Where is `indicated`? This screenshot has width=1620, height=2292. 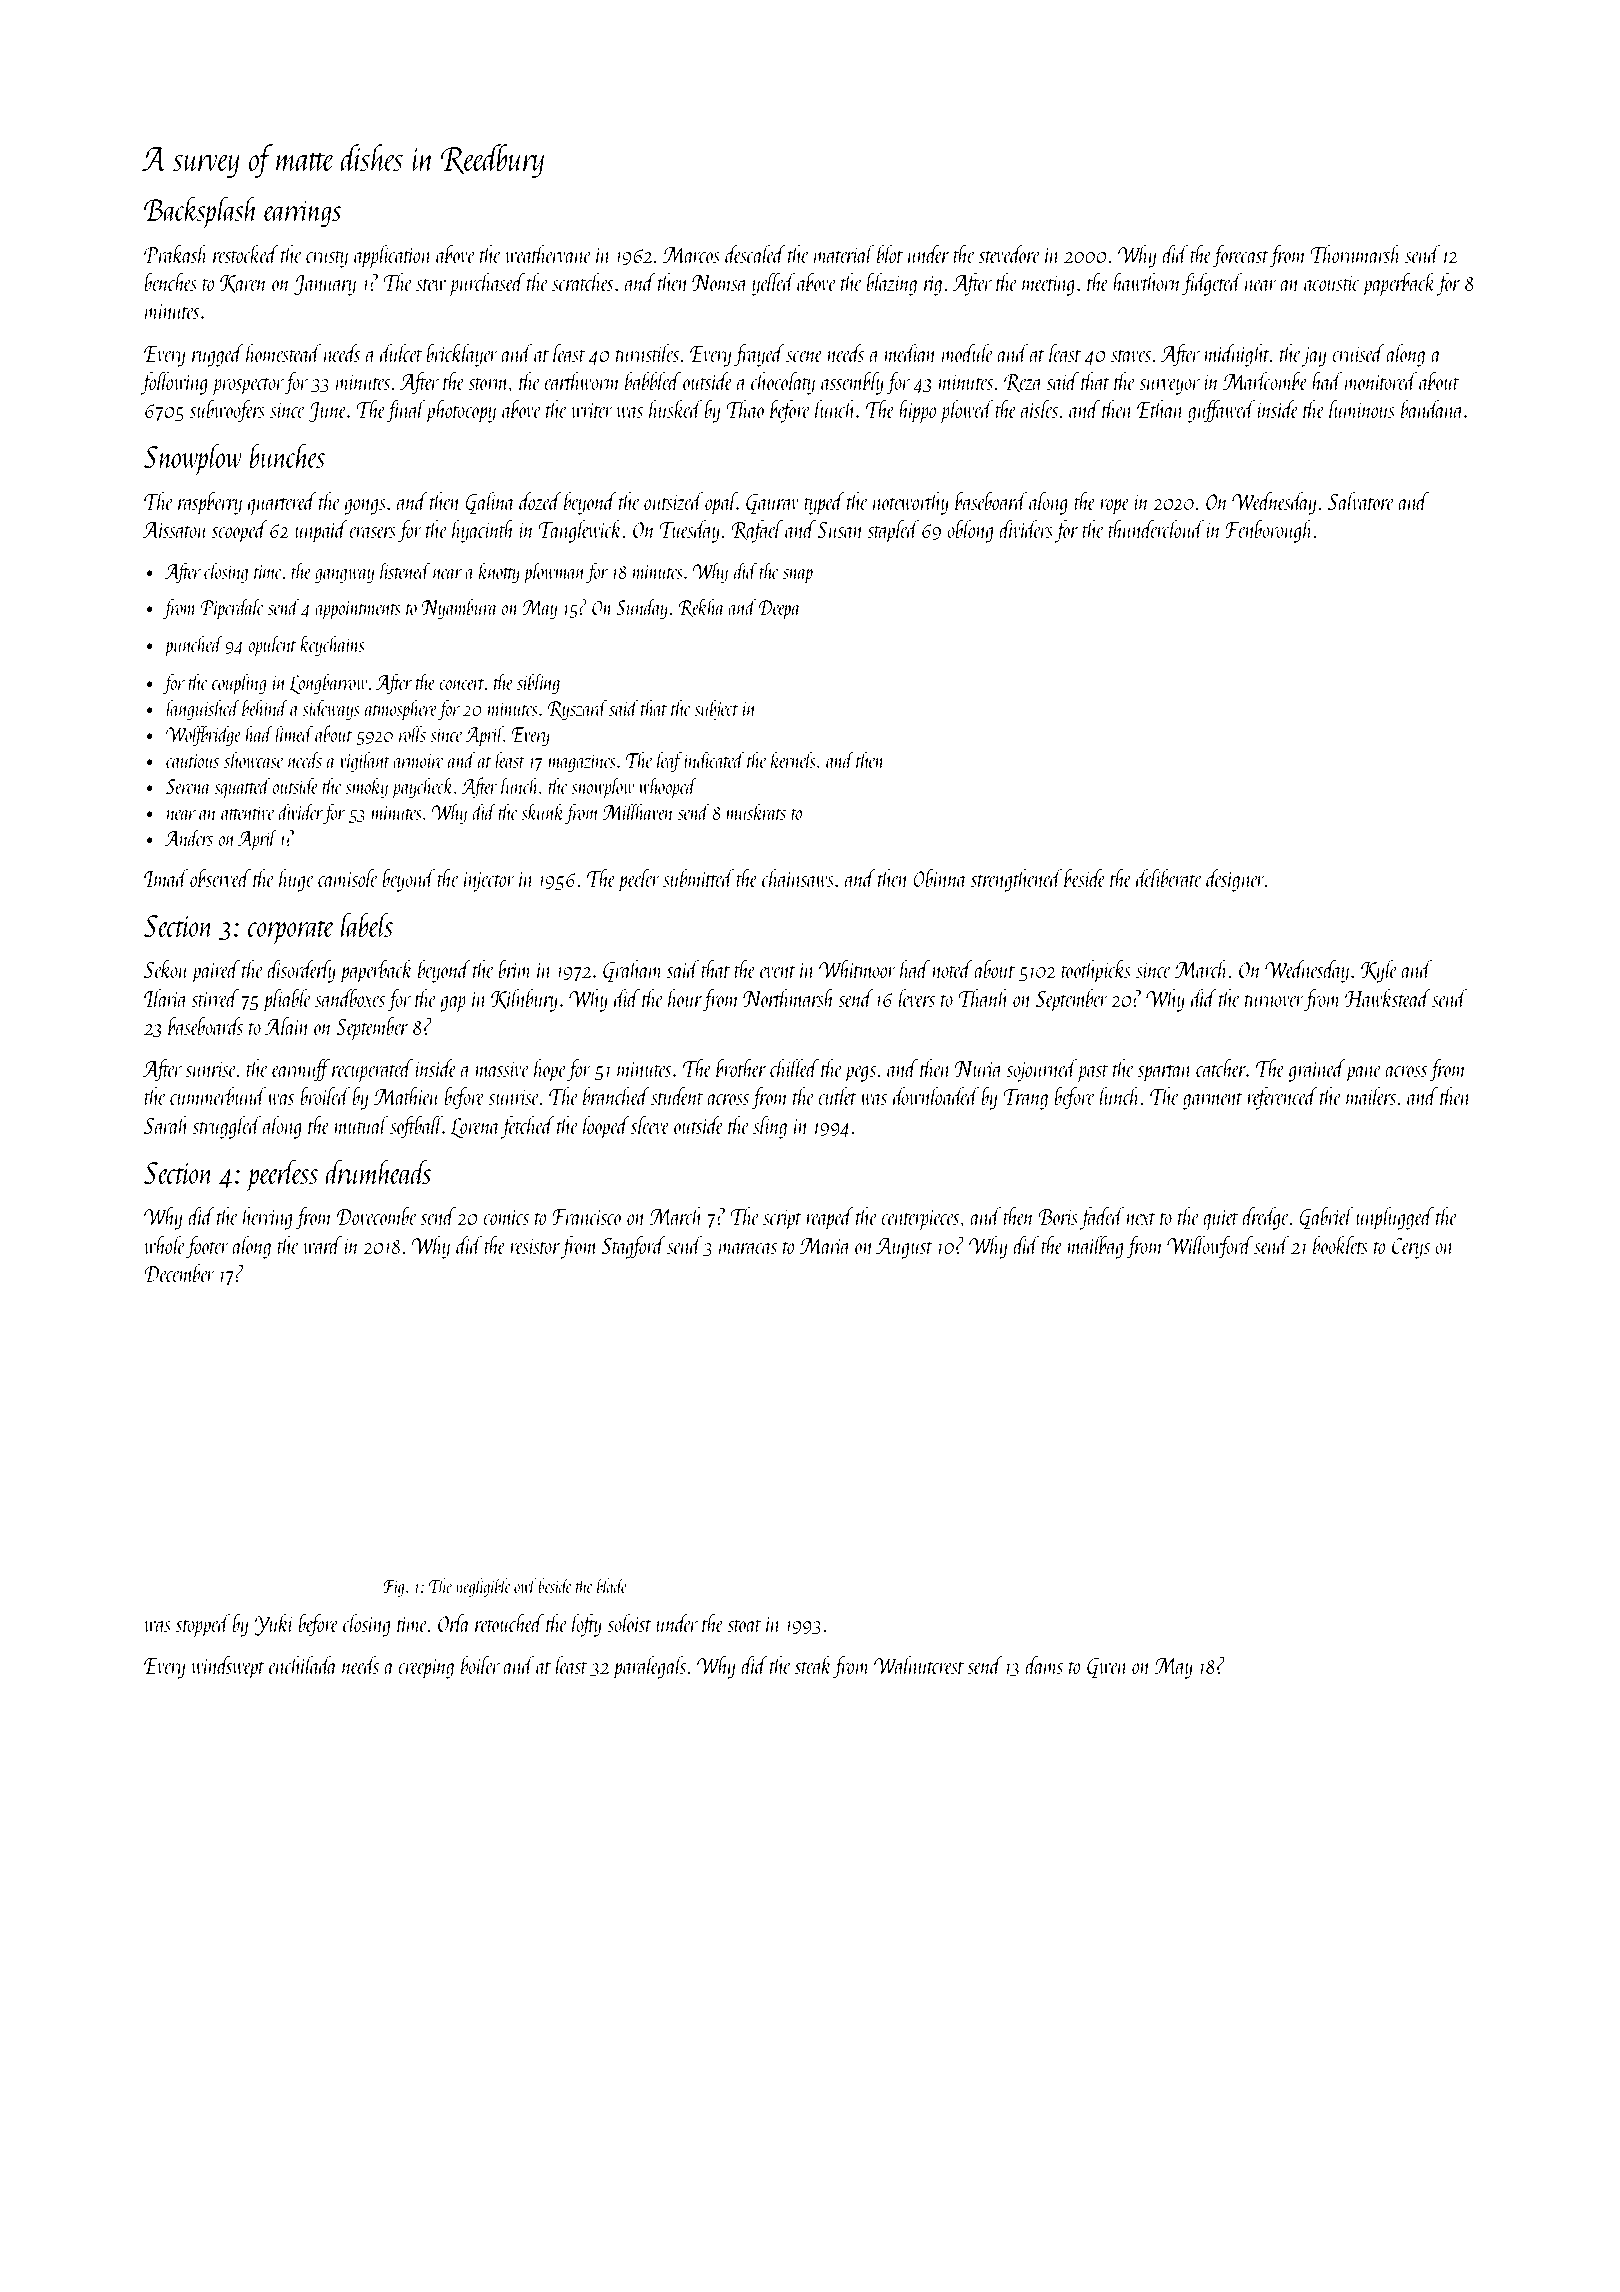 indicated is located at coordinates (714, 759).
